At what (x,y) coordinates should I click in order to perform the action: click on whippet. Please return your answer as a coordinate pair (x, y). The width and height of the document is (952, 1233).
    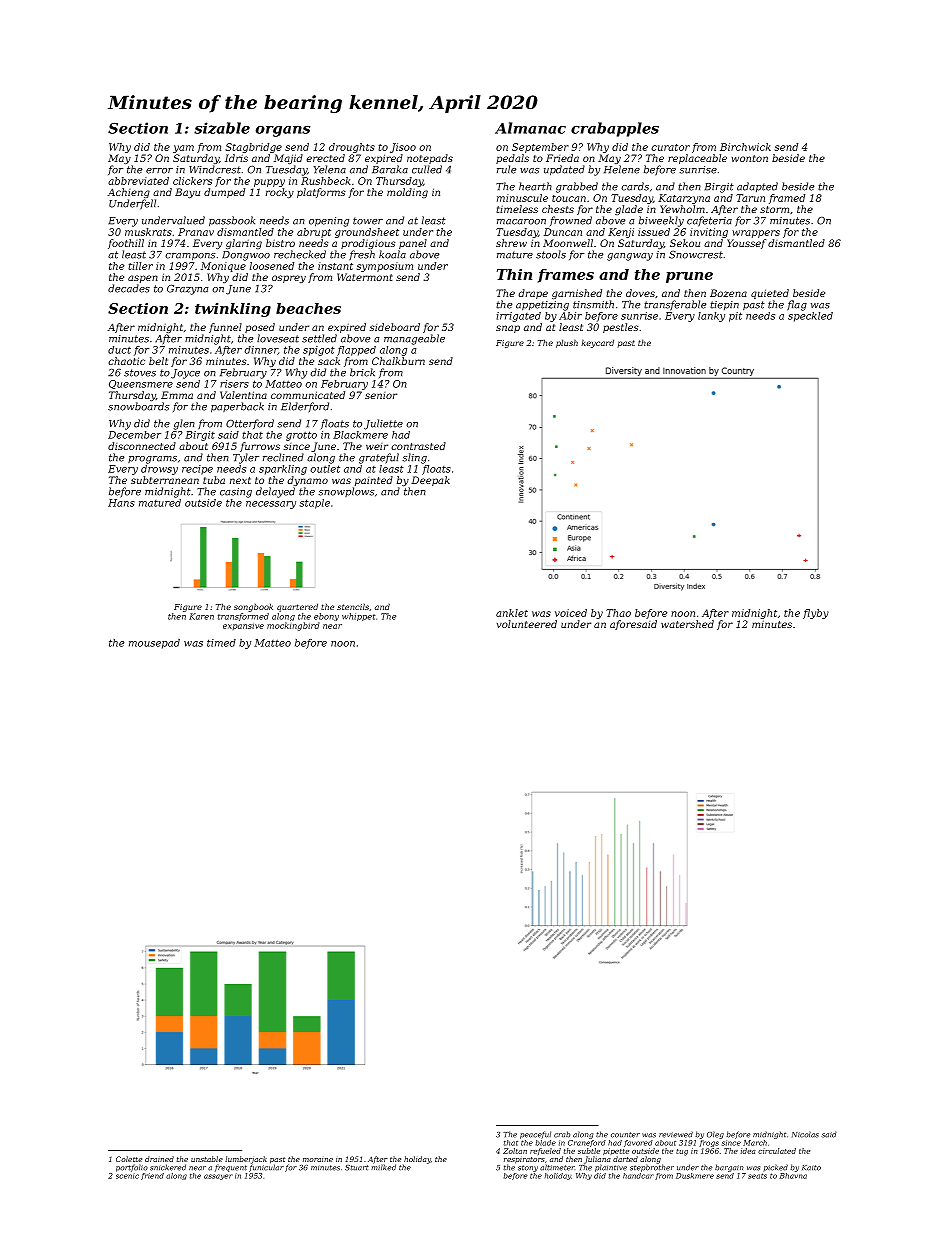
    Looking at the image, I should click on (358, 617).
